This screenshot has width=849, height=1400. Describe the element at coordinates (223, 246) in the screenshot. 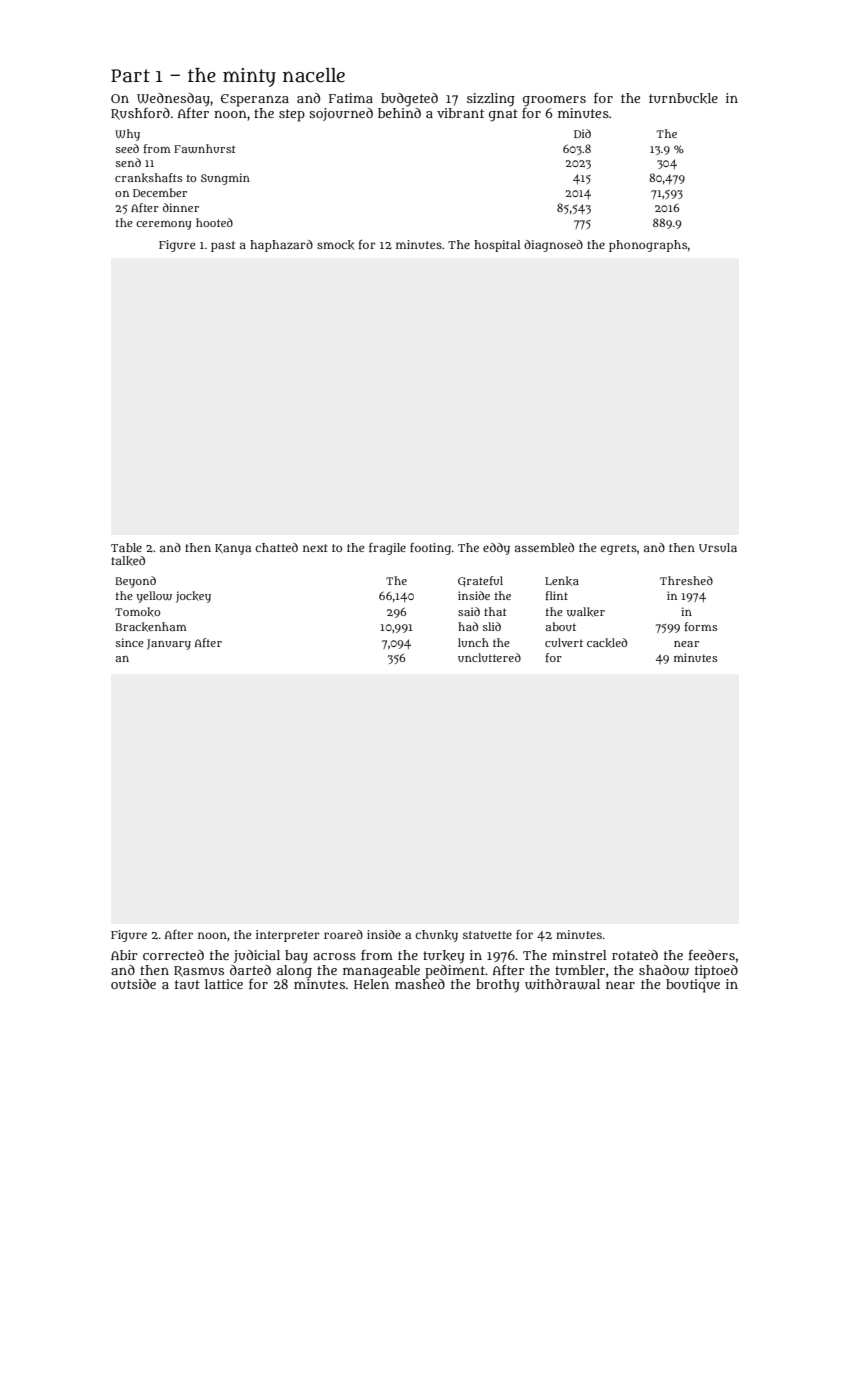

I see `past` at that location.
